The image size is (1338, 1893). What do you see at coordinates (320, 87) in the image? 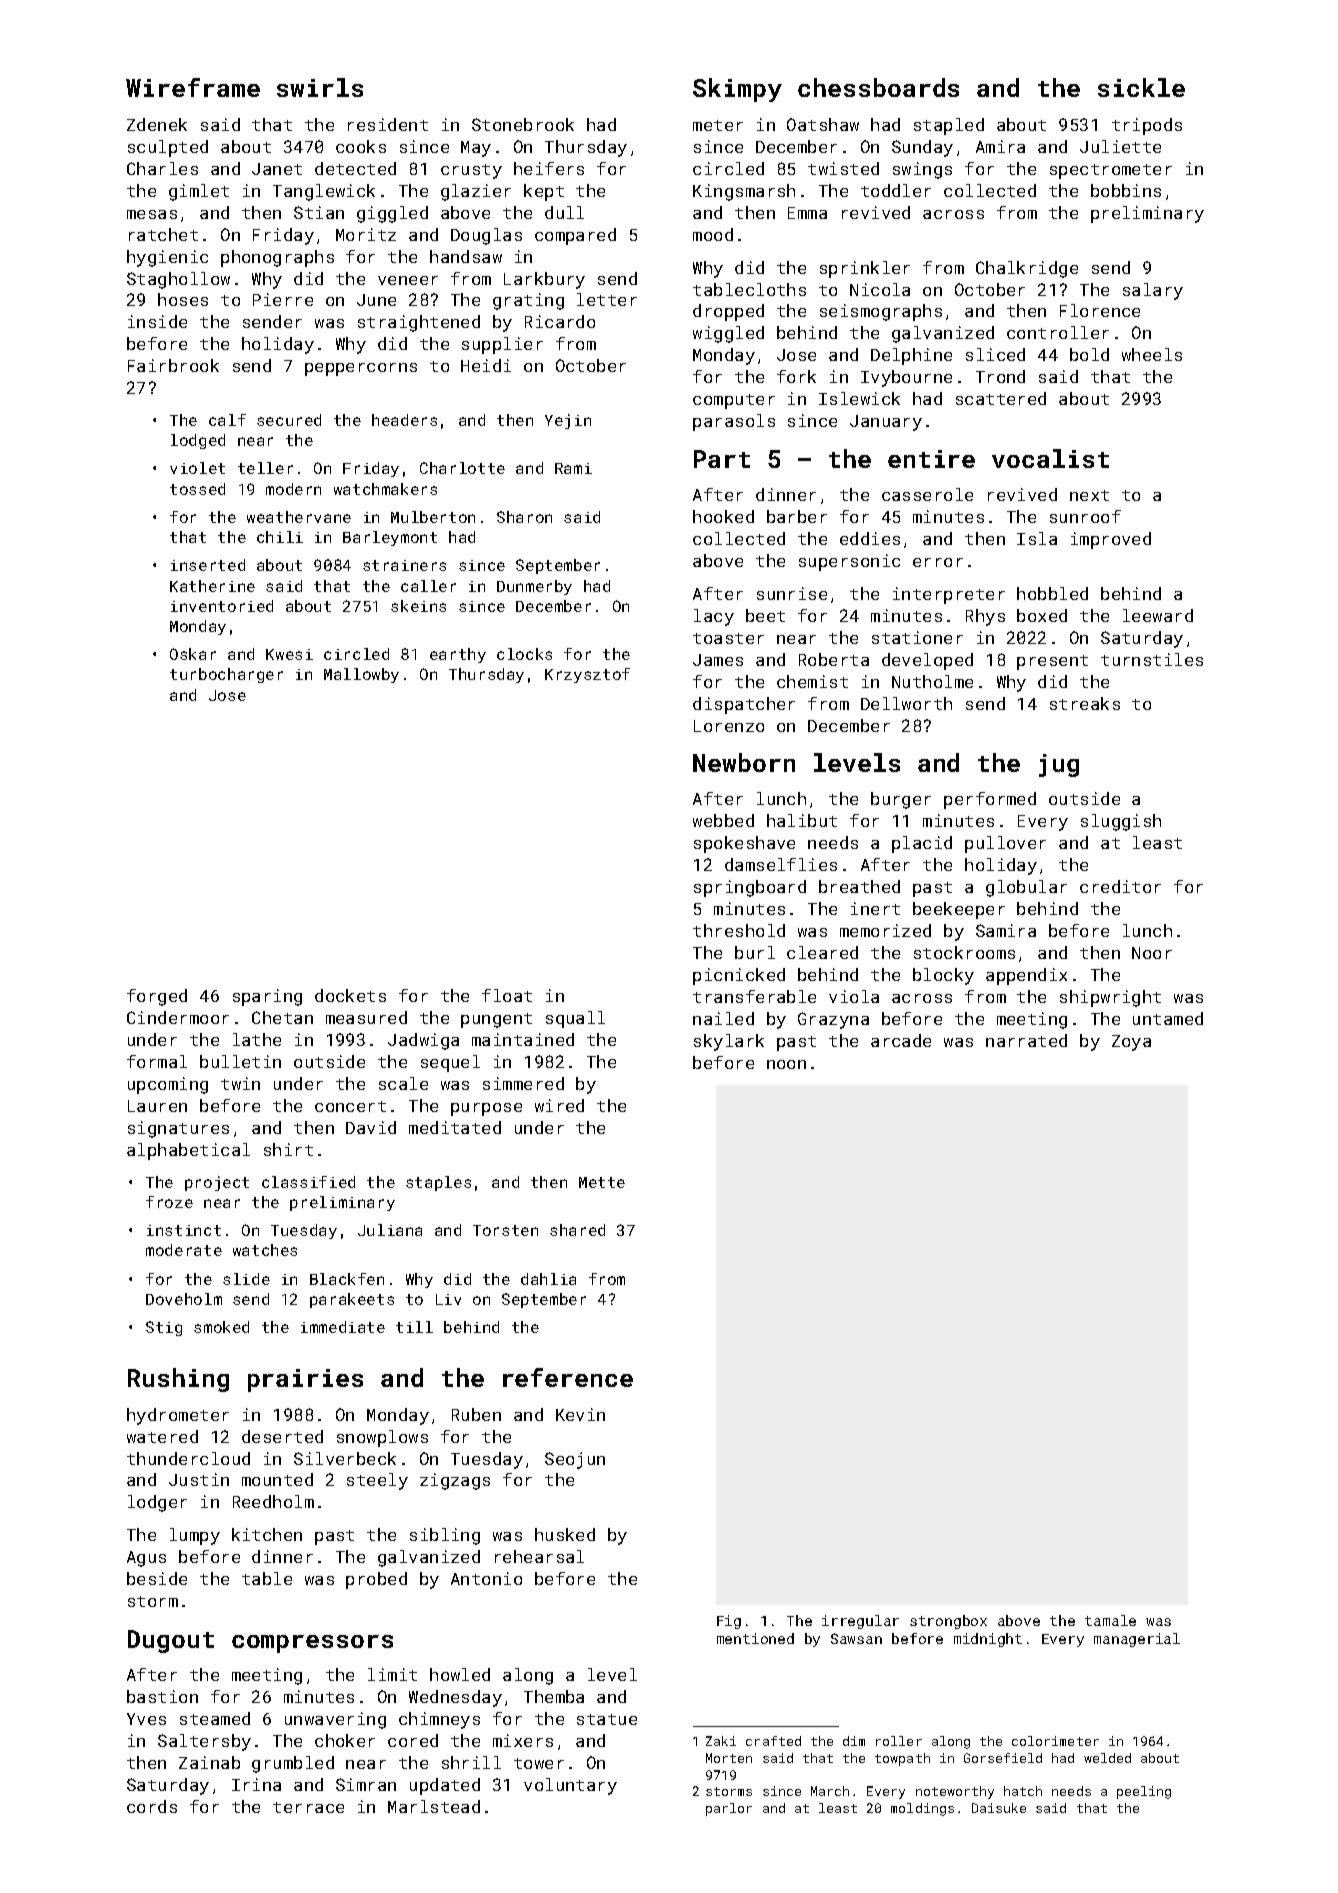
I see `swirls` at bounding box center [320, 87].
